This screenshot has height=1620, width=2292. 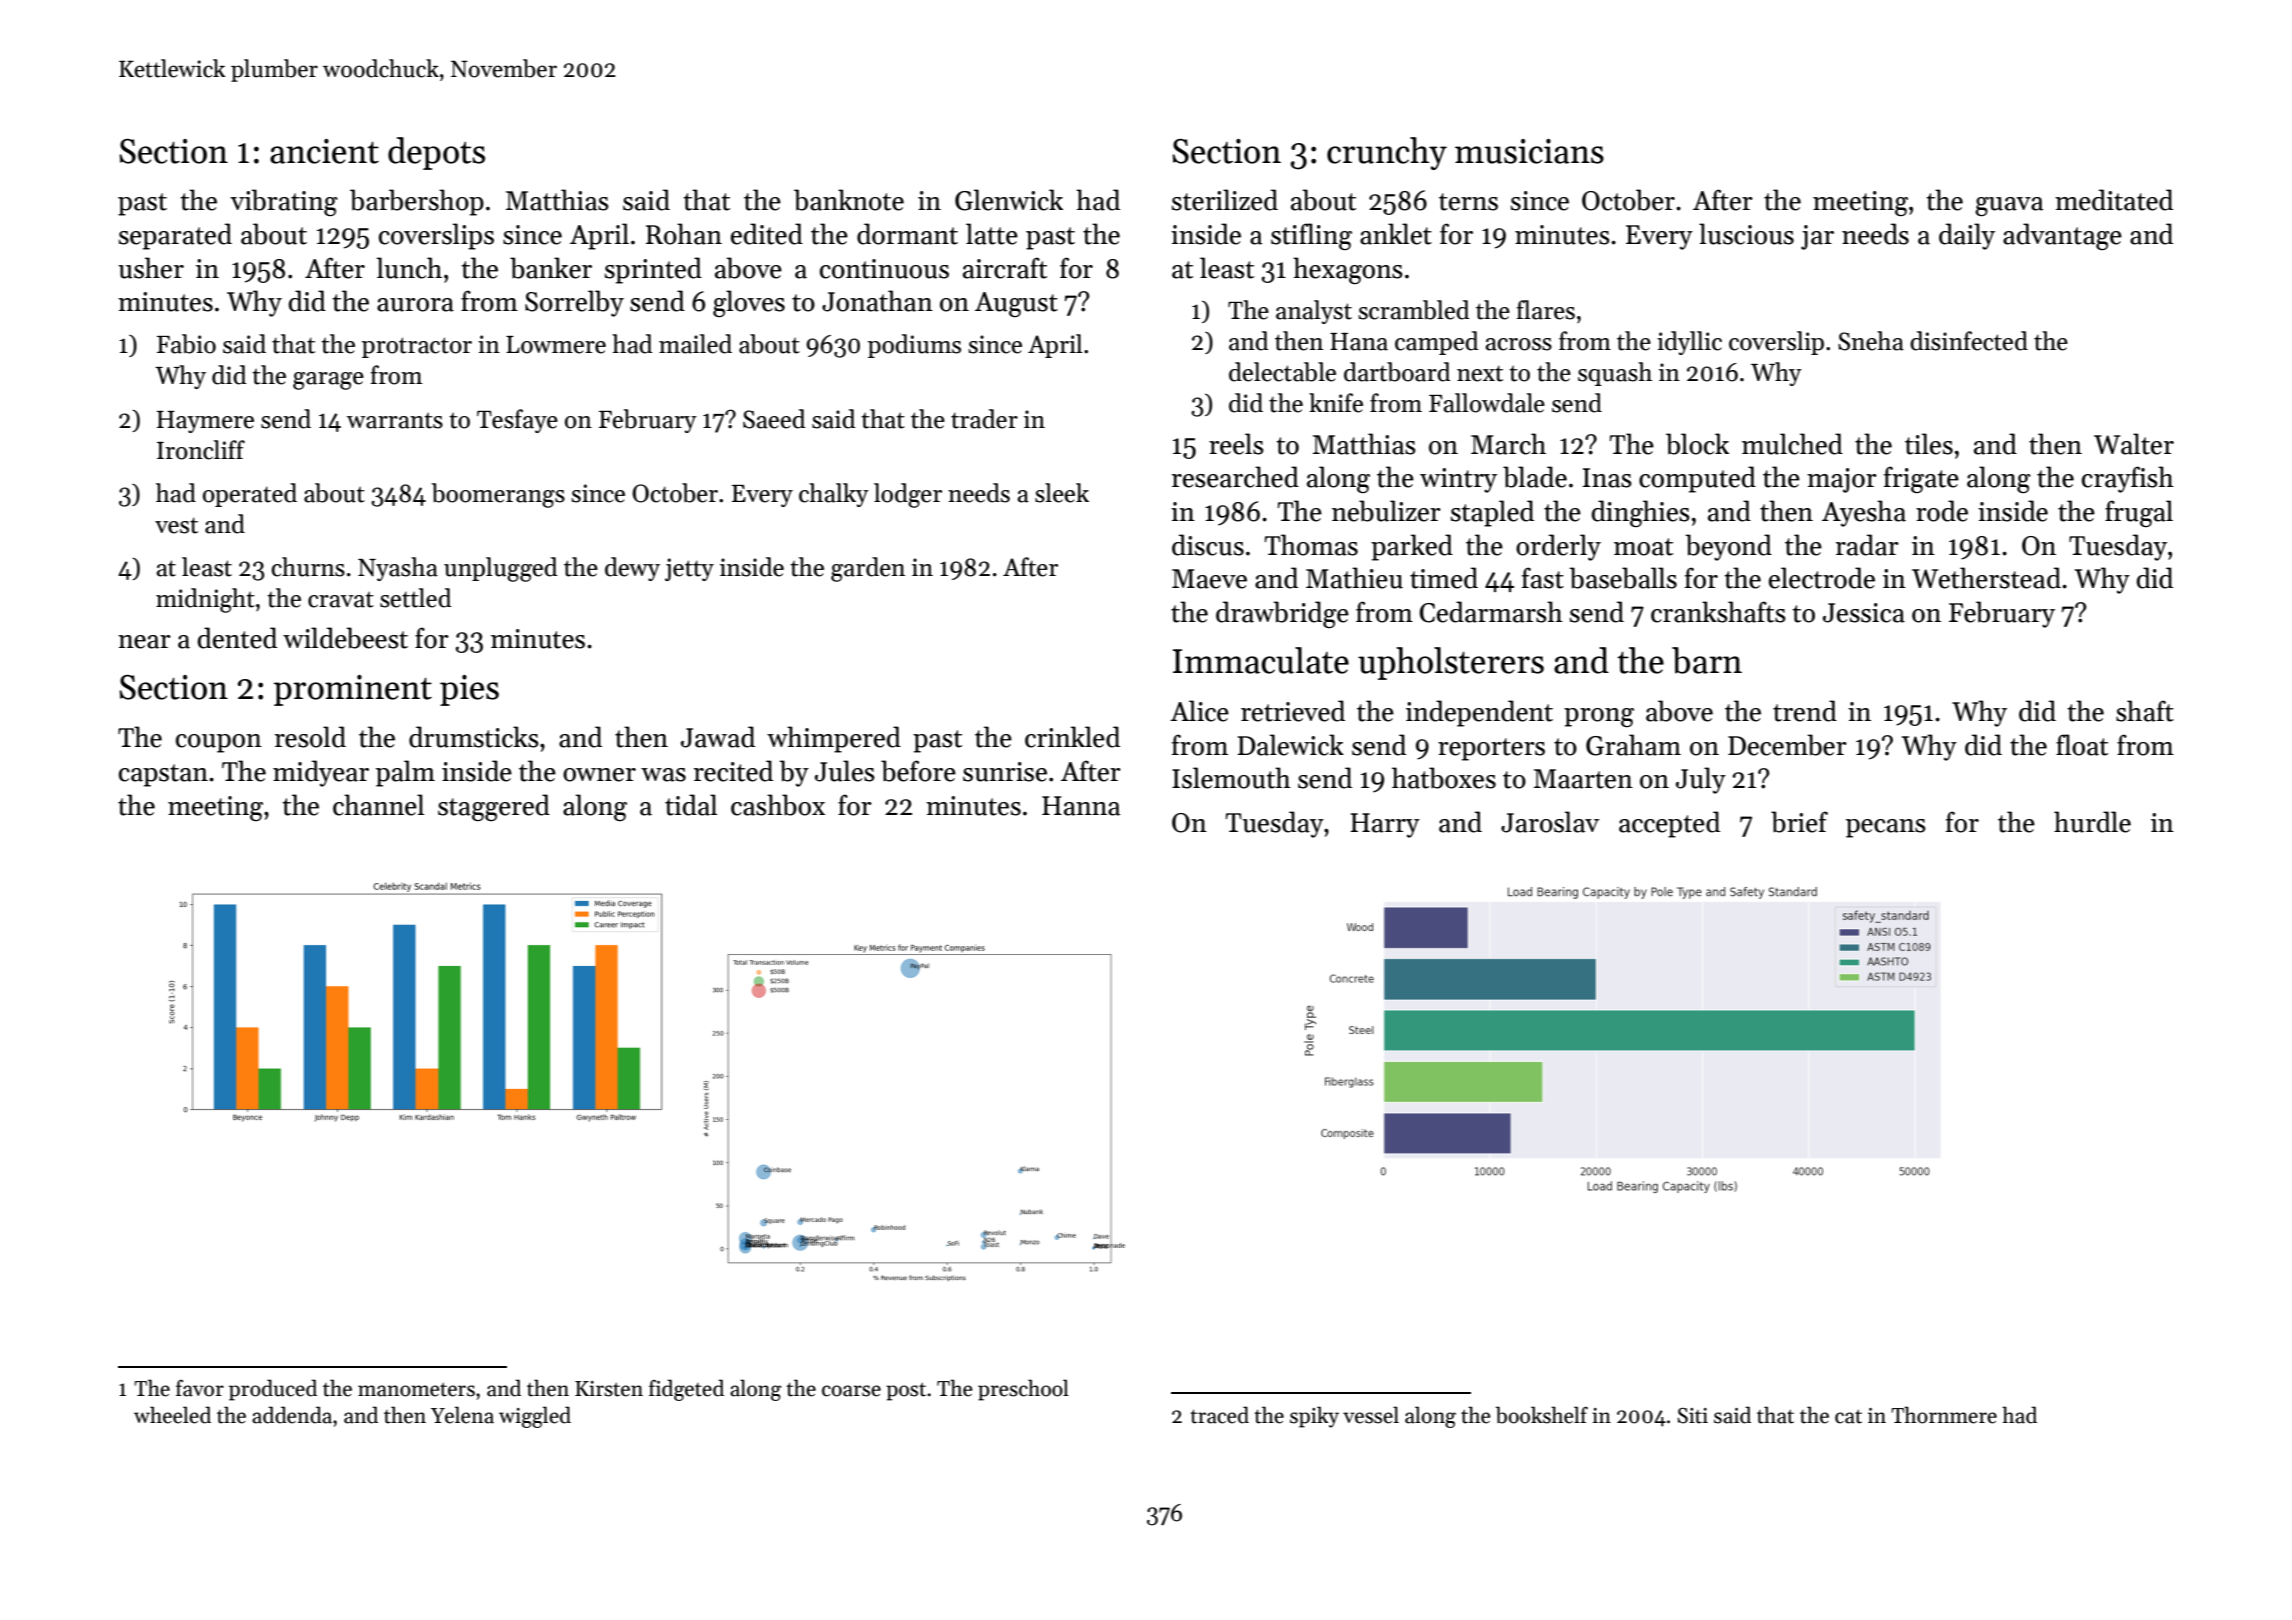 I want to click on sleek, so click(x=1062, y=493).
